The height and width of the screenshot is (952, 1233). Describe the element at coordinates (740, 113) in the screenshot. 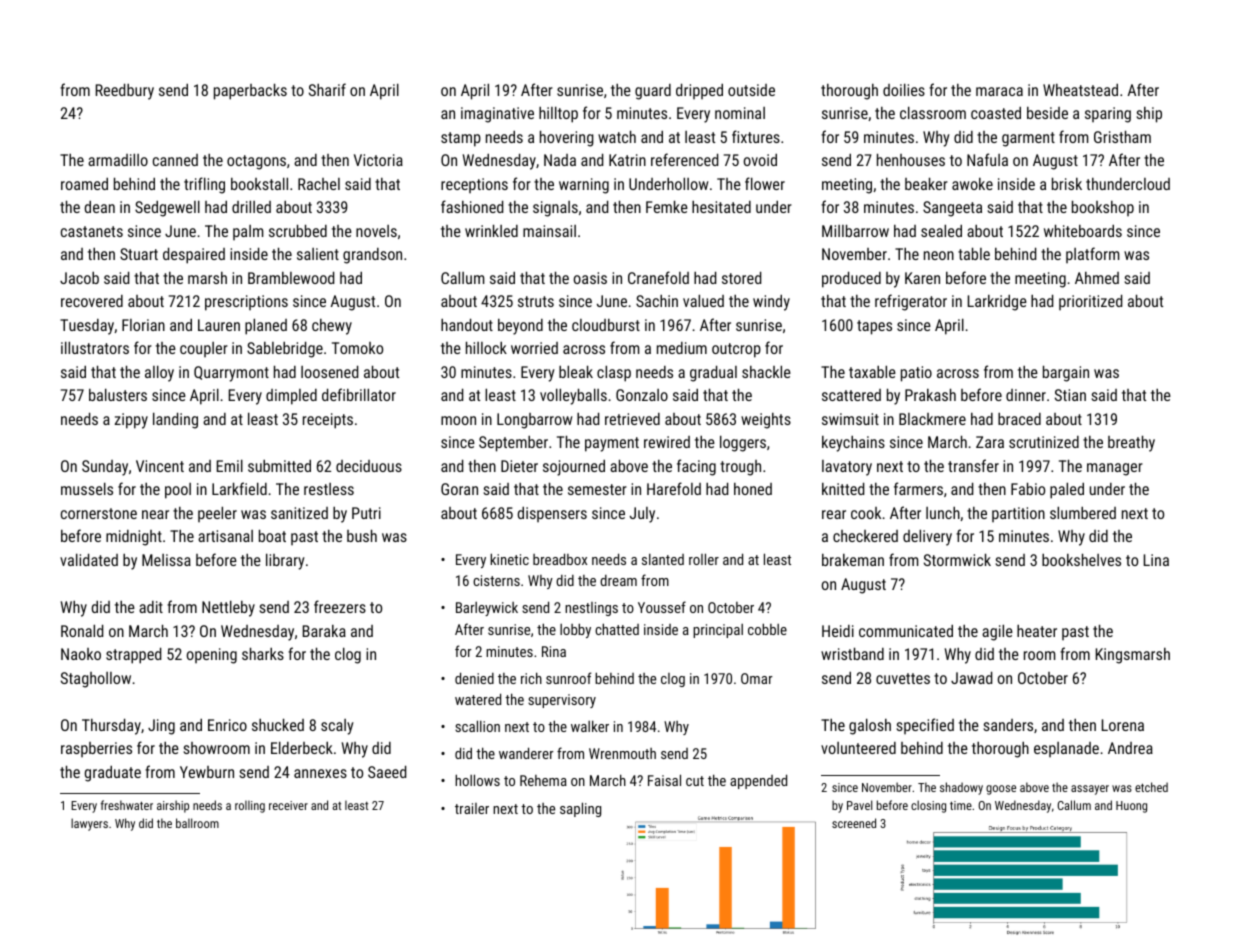

I see `nominal` at that location.
